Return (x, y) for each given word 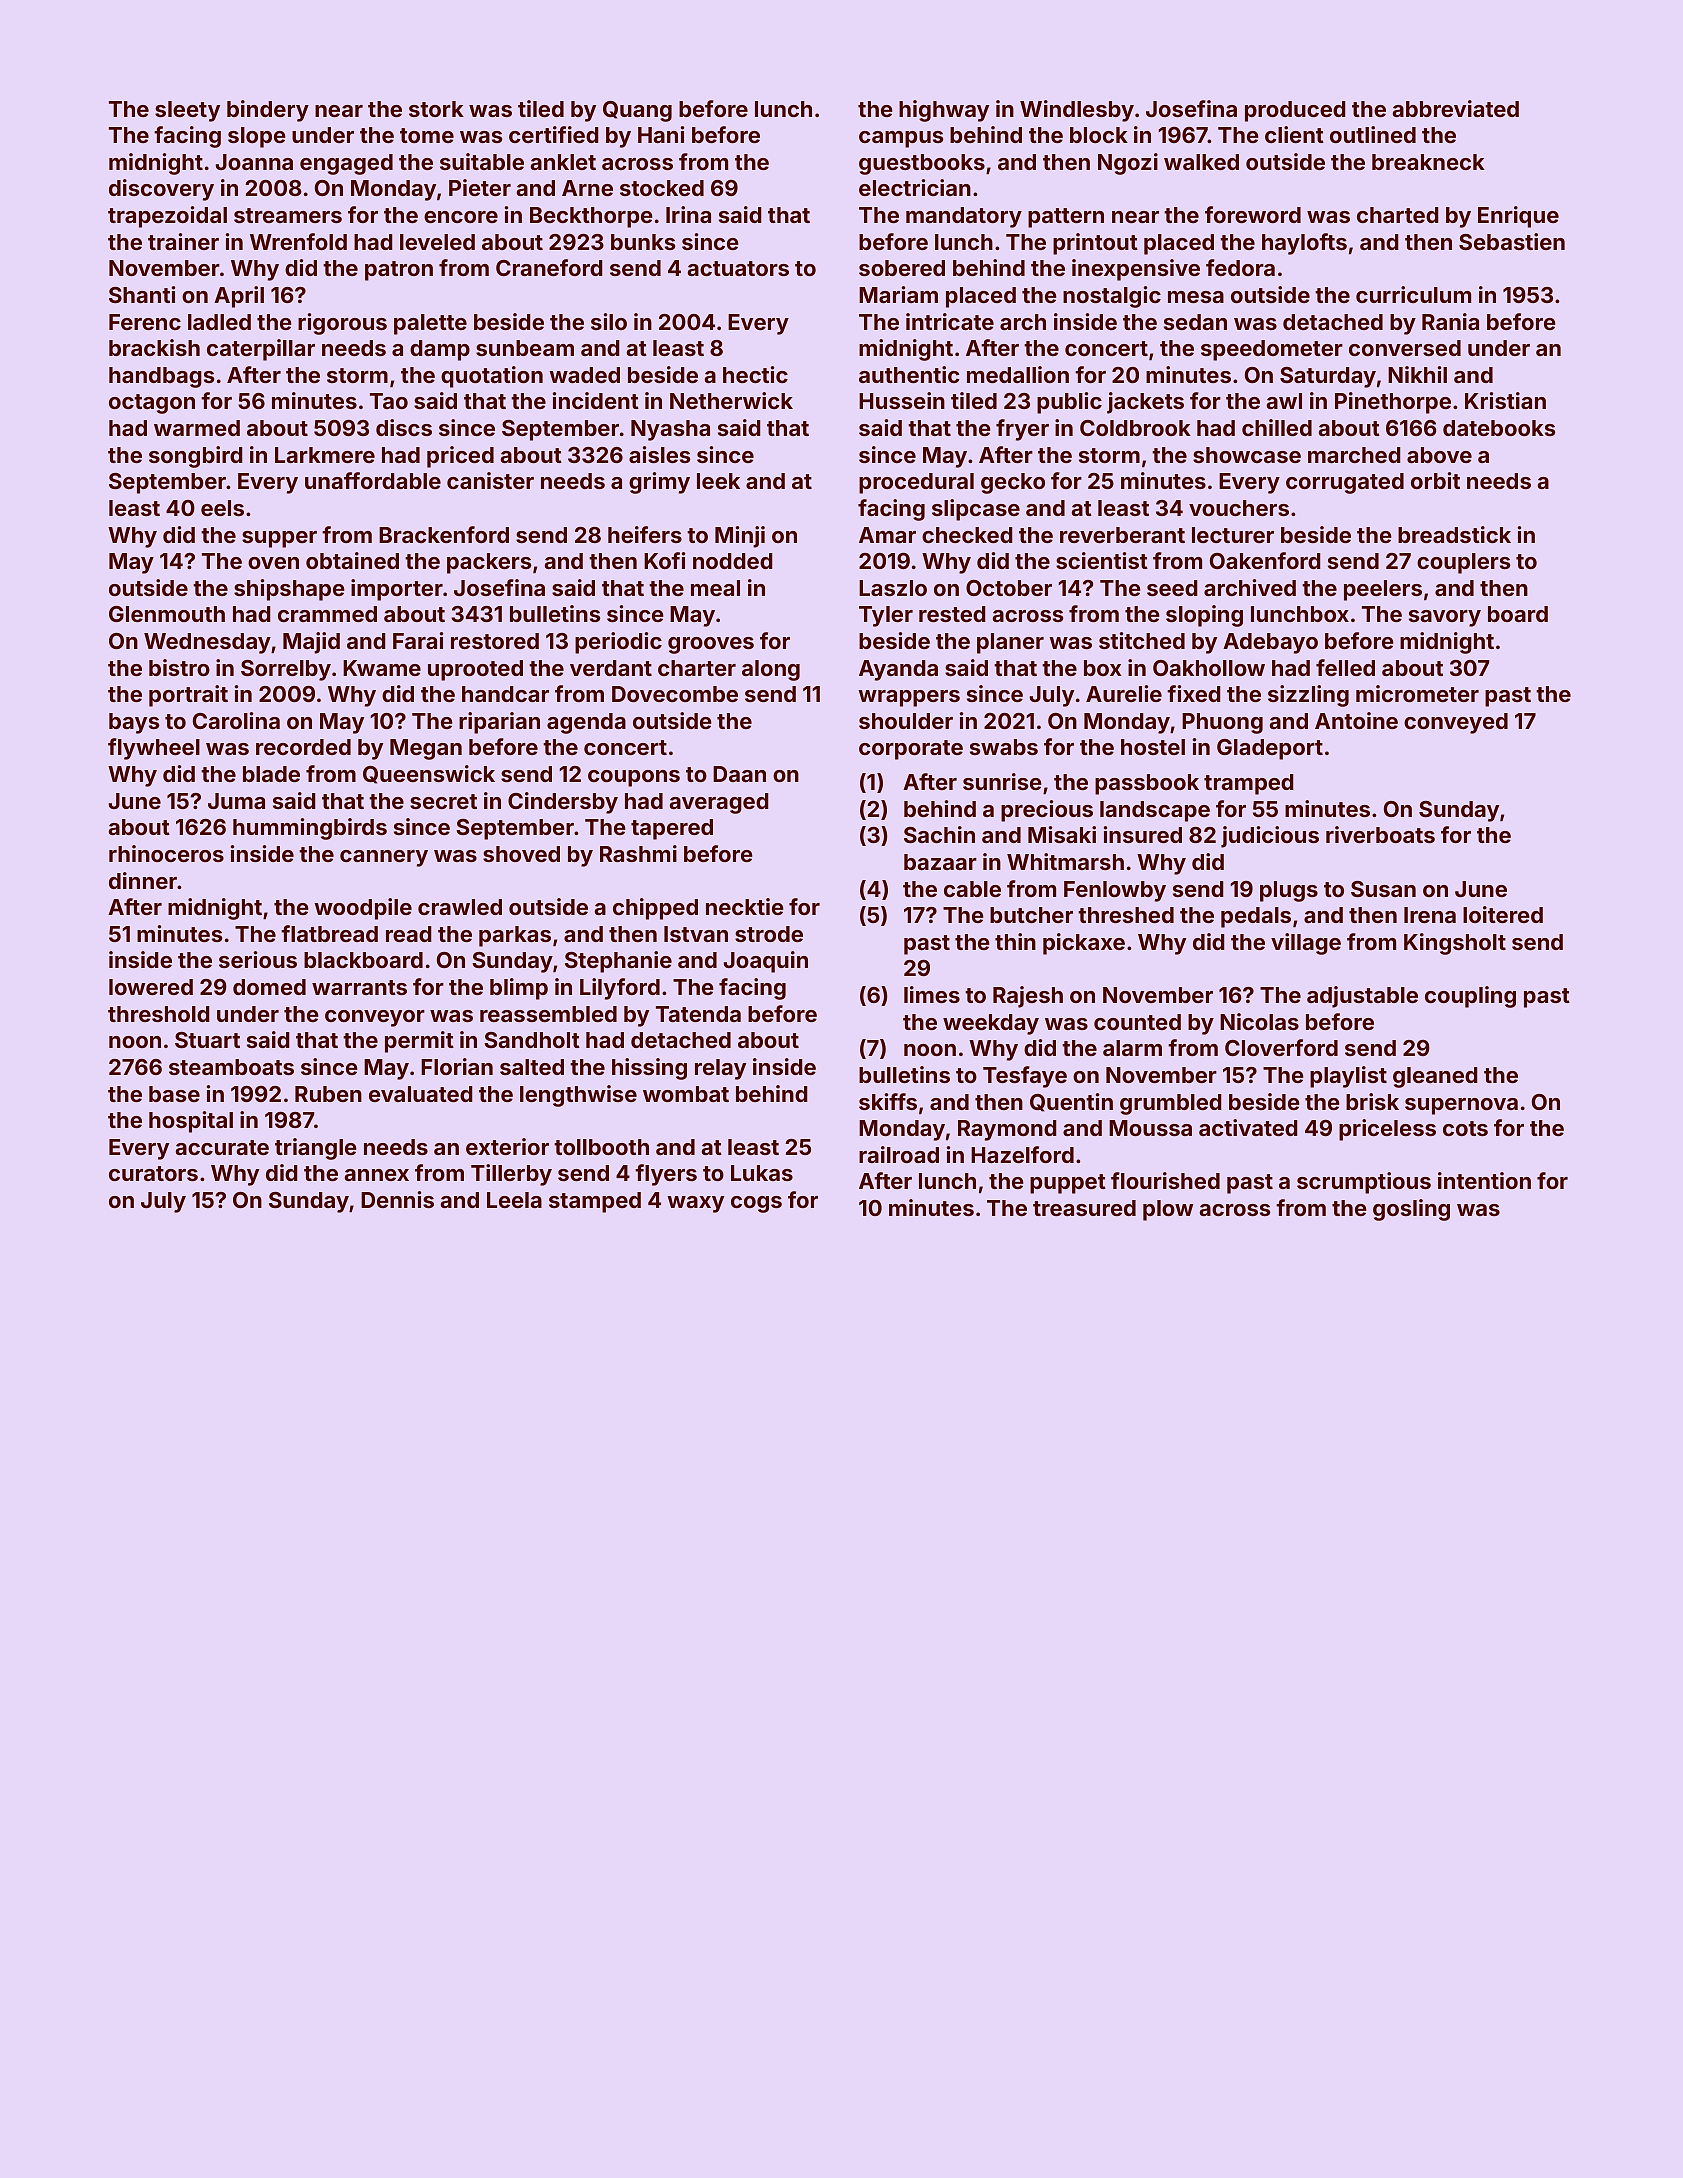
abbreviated (1455, 108)
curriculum (1413, 294)
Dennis (397, 1199)
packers (489, 563)
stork (436, 109)
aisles (659, 454)
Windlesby (1077, 111)
